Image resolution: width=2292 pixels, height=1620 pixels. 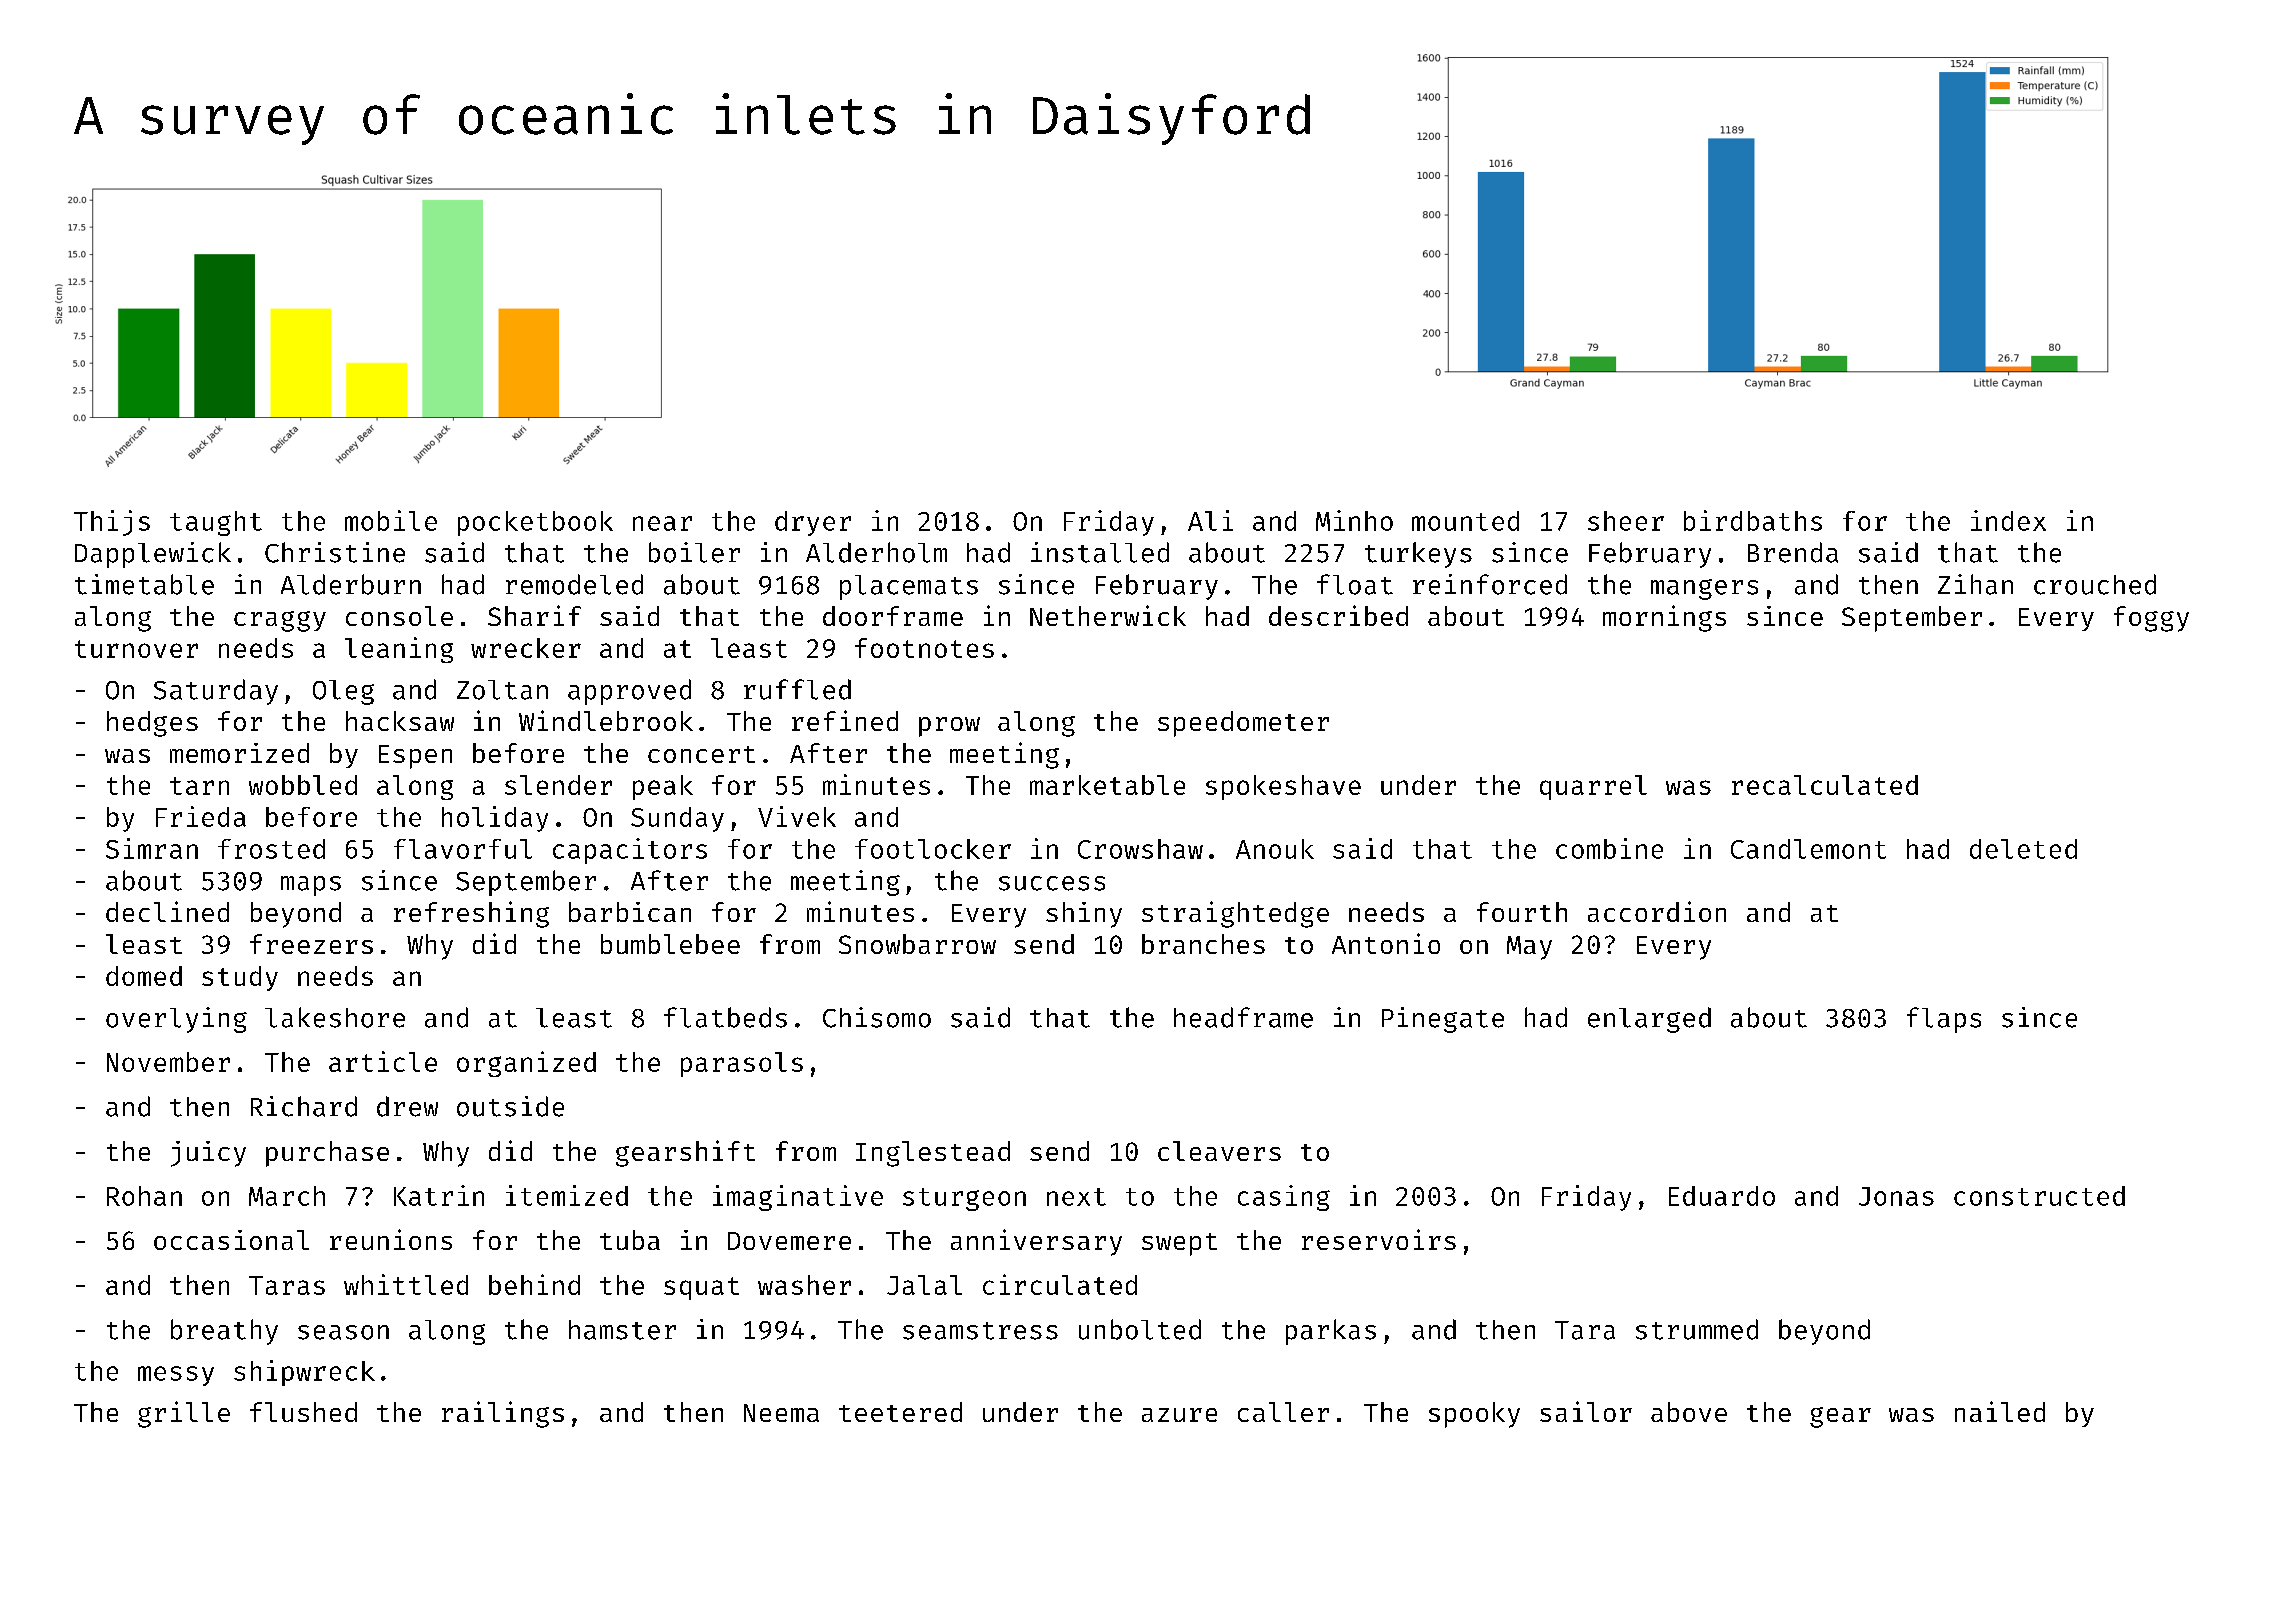 What do you see at coordinates (176, 1020) in the document?
I see `overlying` at bounding box center [176, 1020].
